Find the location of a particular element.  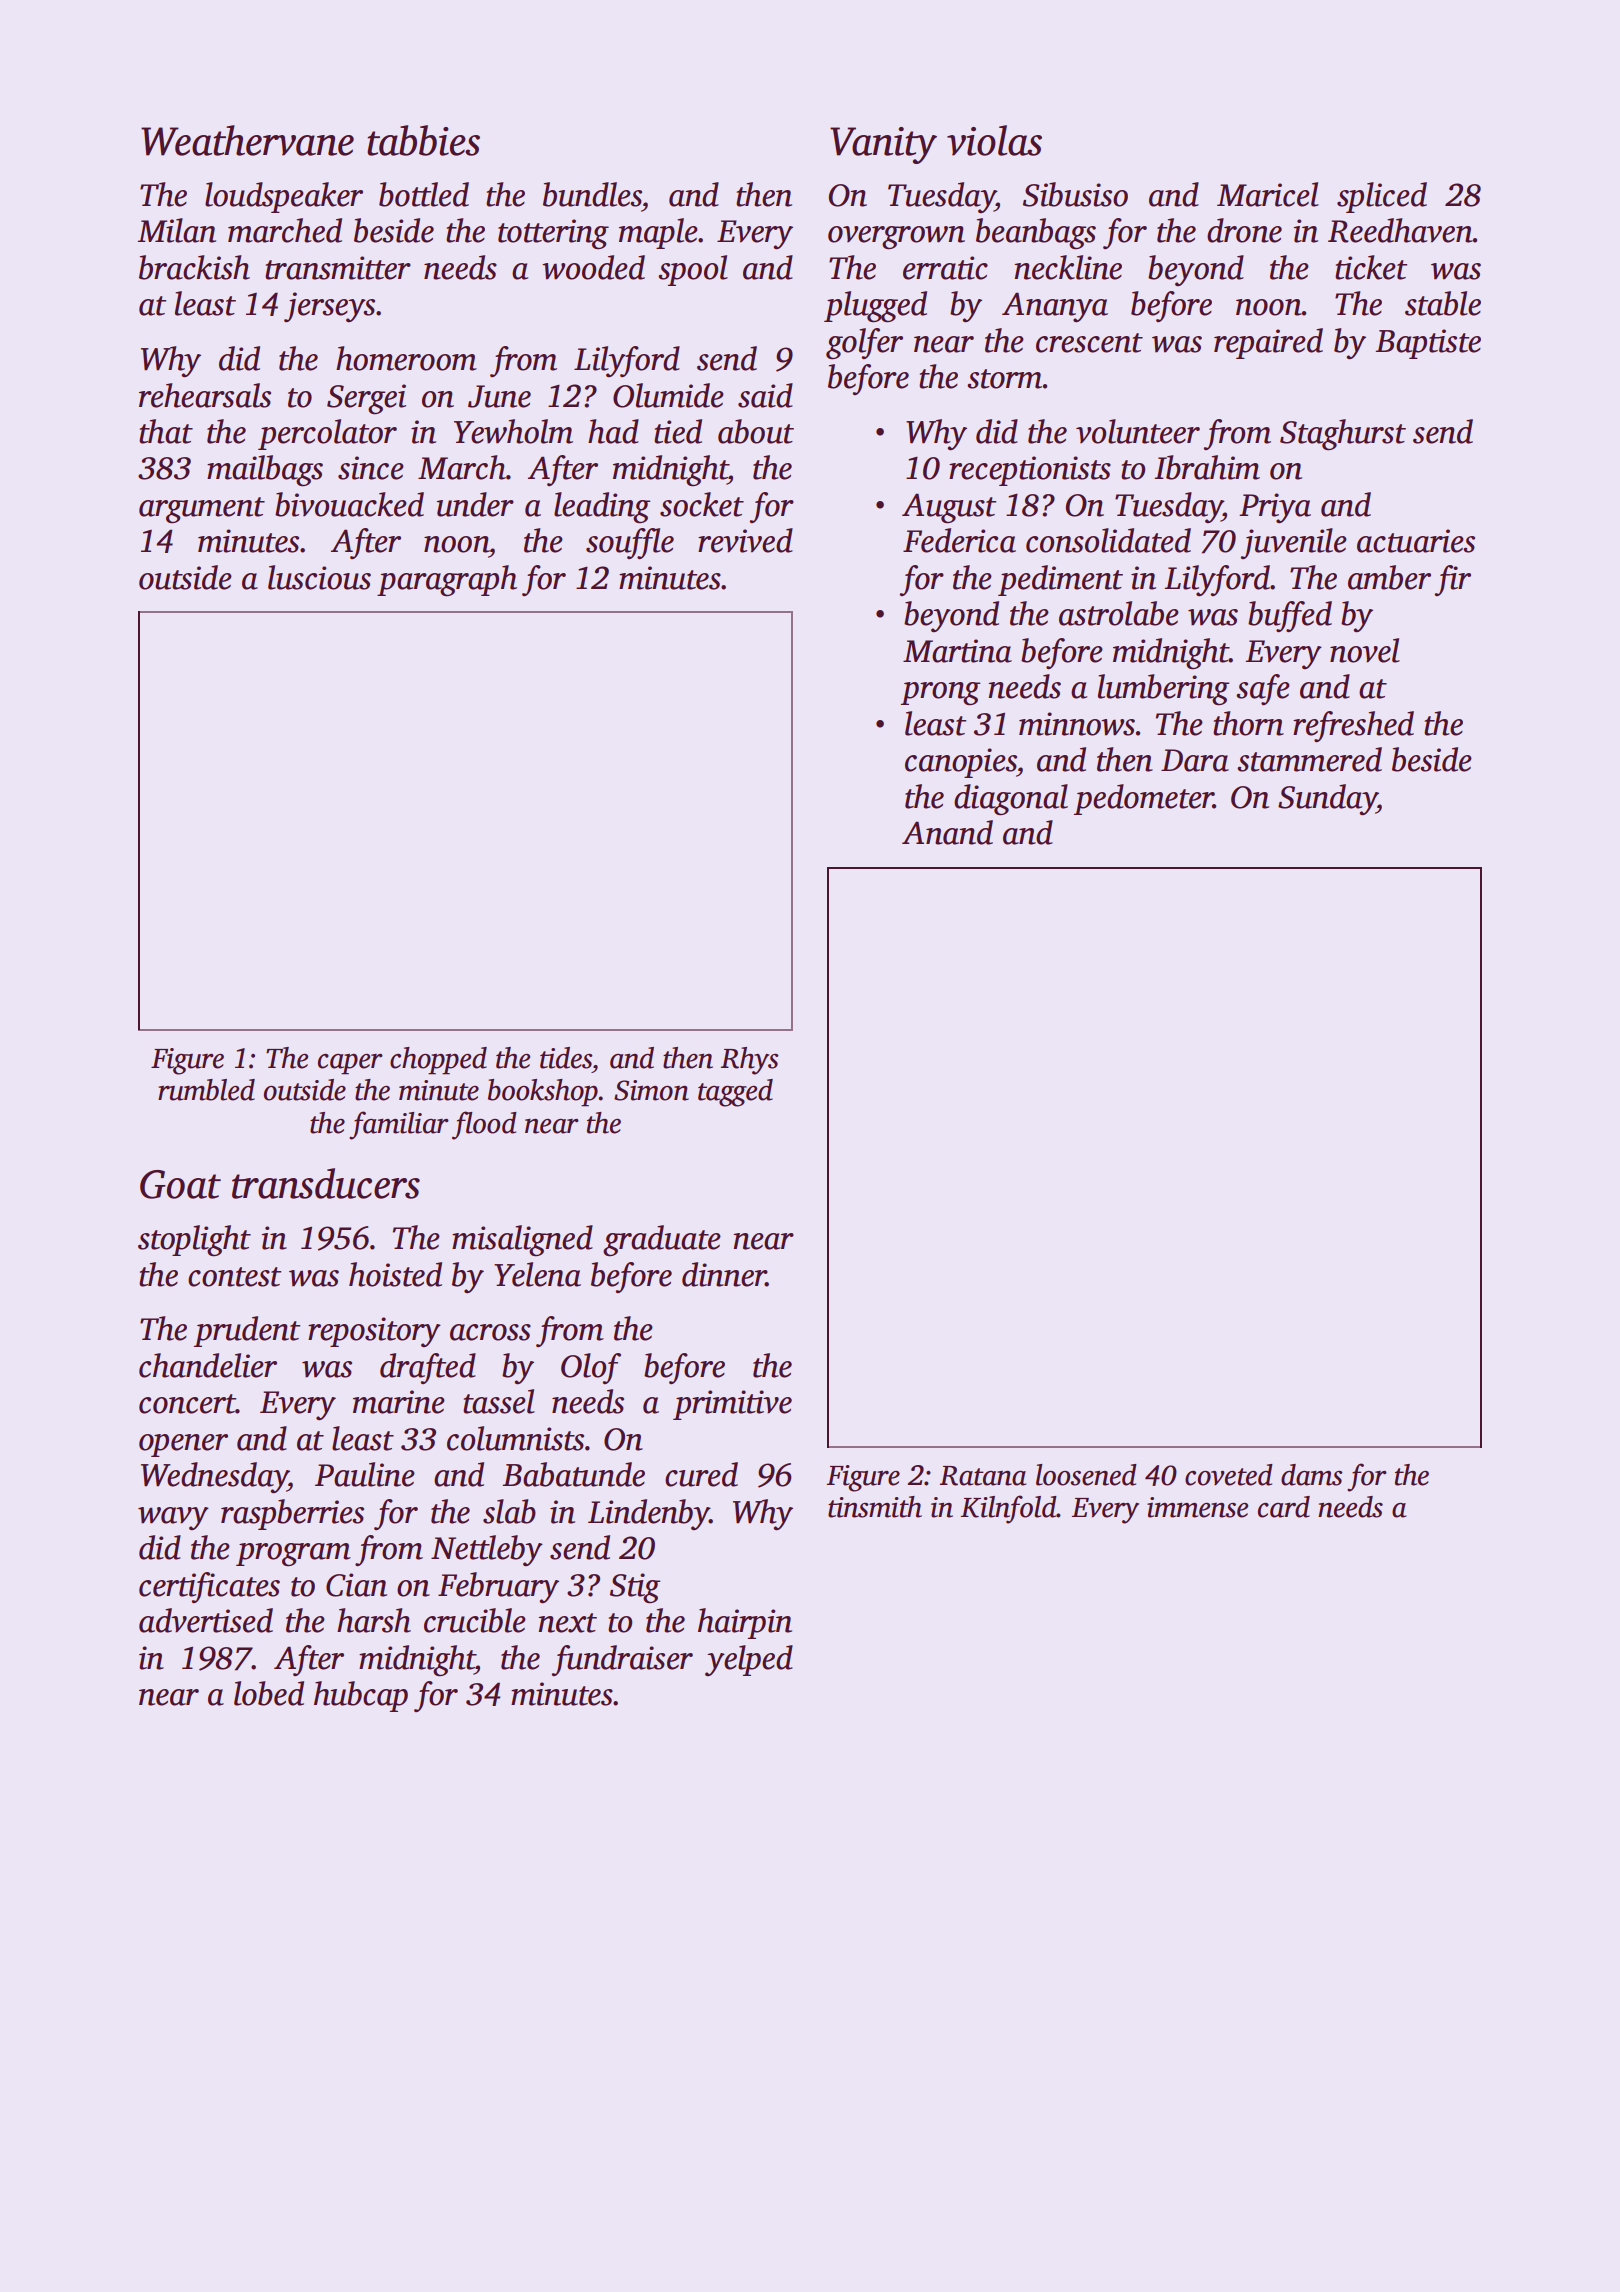

prong is located at coordinates (940, 694).
